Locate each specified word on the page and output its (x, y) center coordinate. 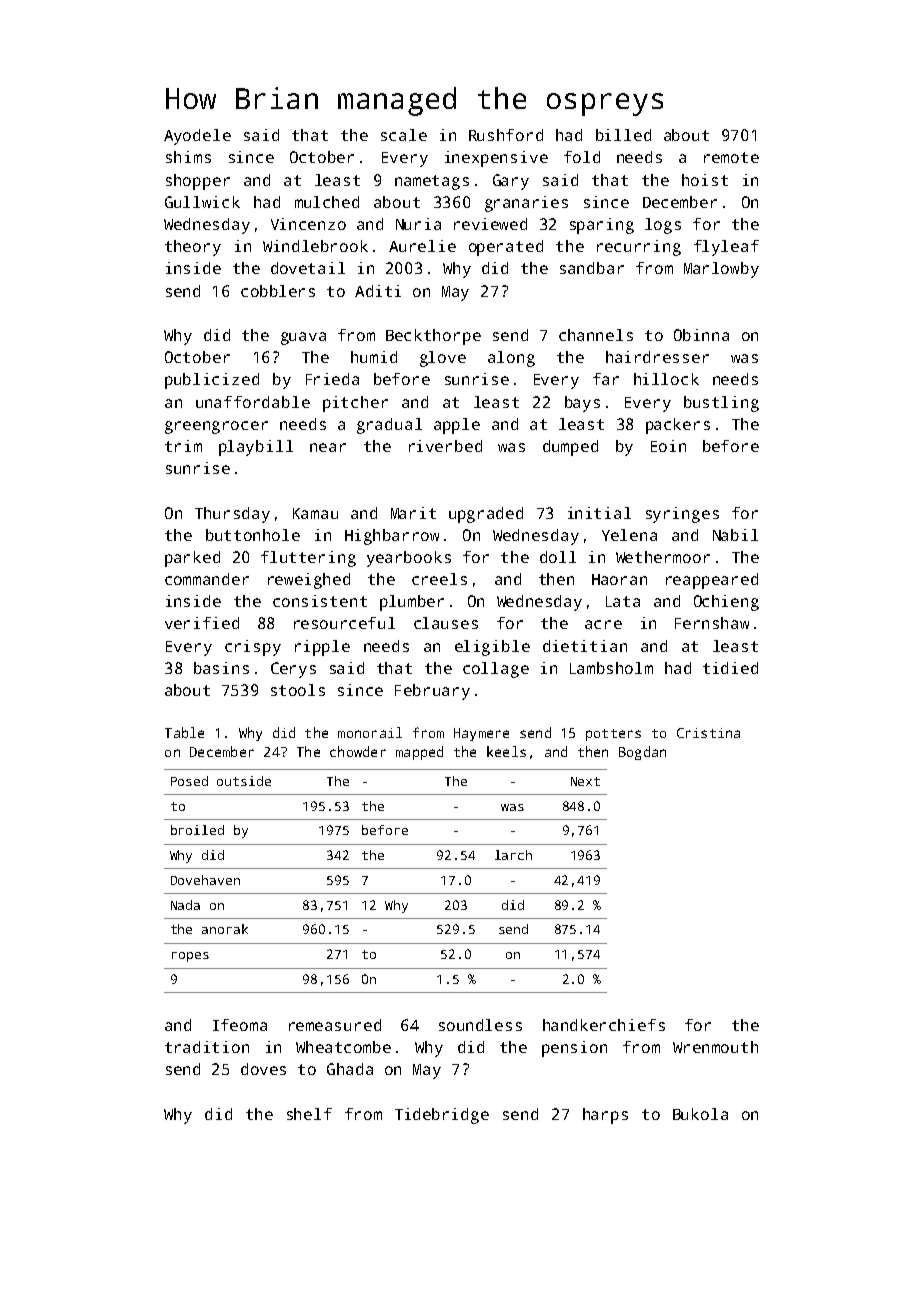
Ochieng (726, 603)
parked (192, 559)
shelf (309, 1114)
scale (404, 135)
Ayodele (197, 137)
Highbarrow (392, 537)
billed (623, 135)
